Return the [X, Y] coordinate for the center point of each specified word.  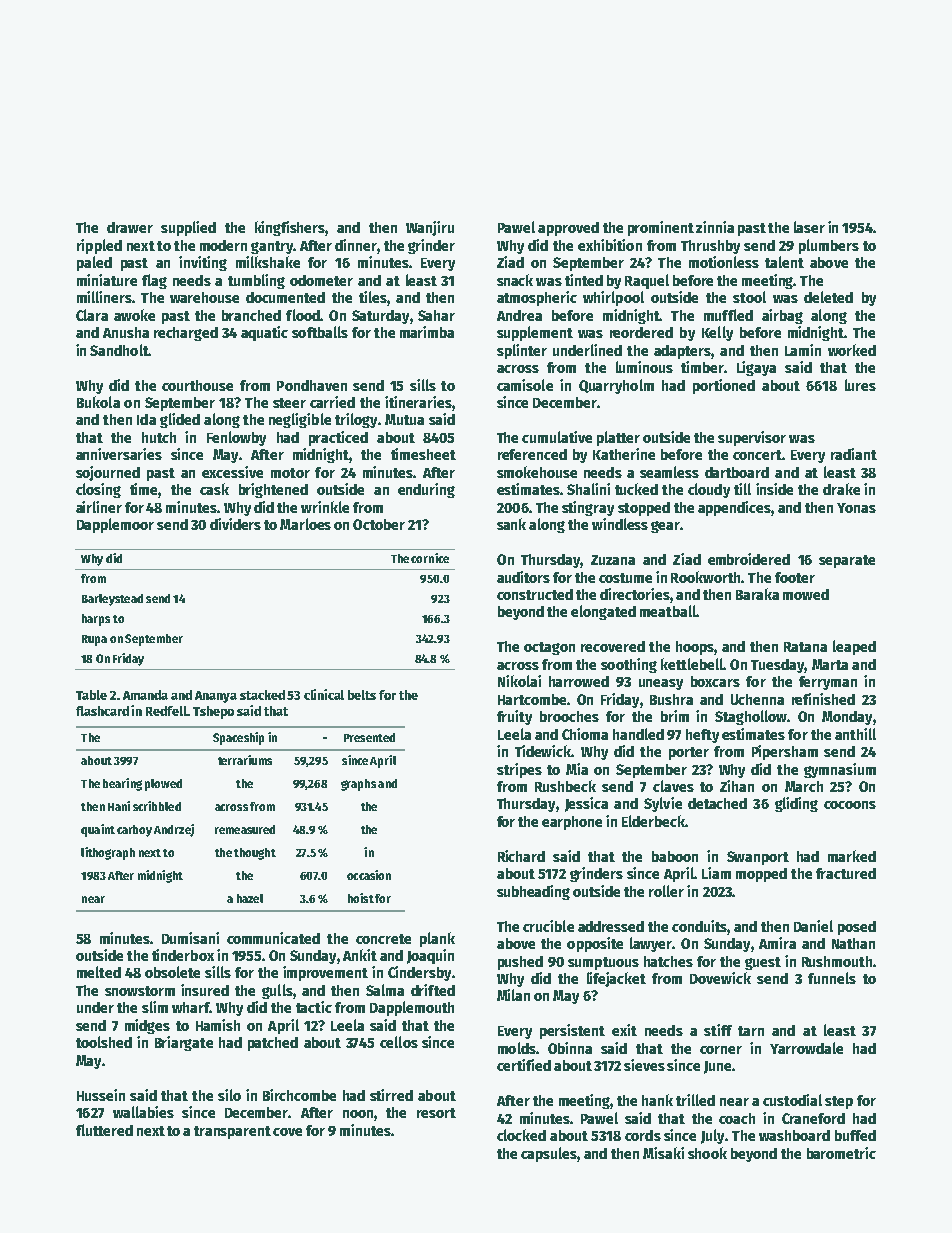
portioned [724, 386]
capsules [549, 1154]
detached [717, 803]
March [804, 786]
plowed [163, 785]
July [712, 1136]
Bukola [98, 402]
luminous [644, 367]
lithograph [108, 853]
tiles [373, 297]
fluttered [104, 1130]
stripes [519, 770]
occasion [369, 875]
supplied [188, 228]
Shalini [588, 489]
